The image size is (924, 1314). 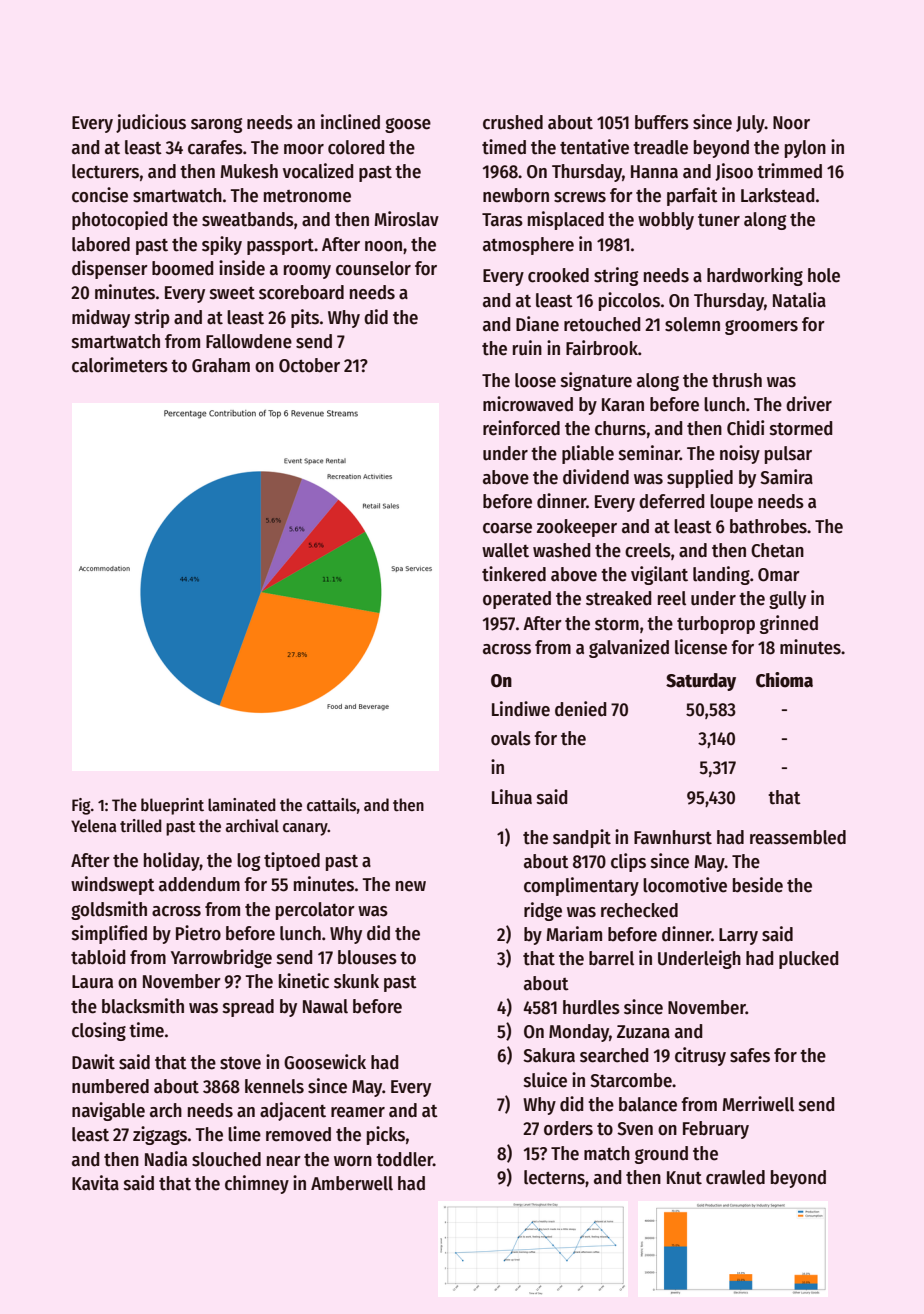 What do you see at coordinates (662, 122) in the document?
I see `buffers` at bounding box center [662, 122].
